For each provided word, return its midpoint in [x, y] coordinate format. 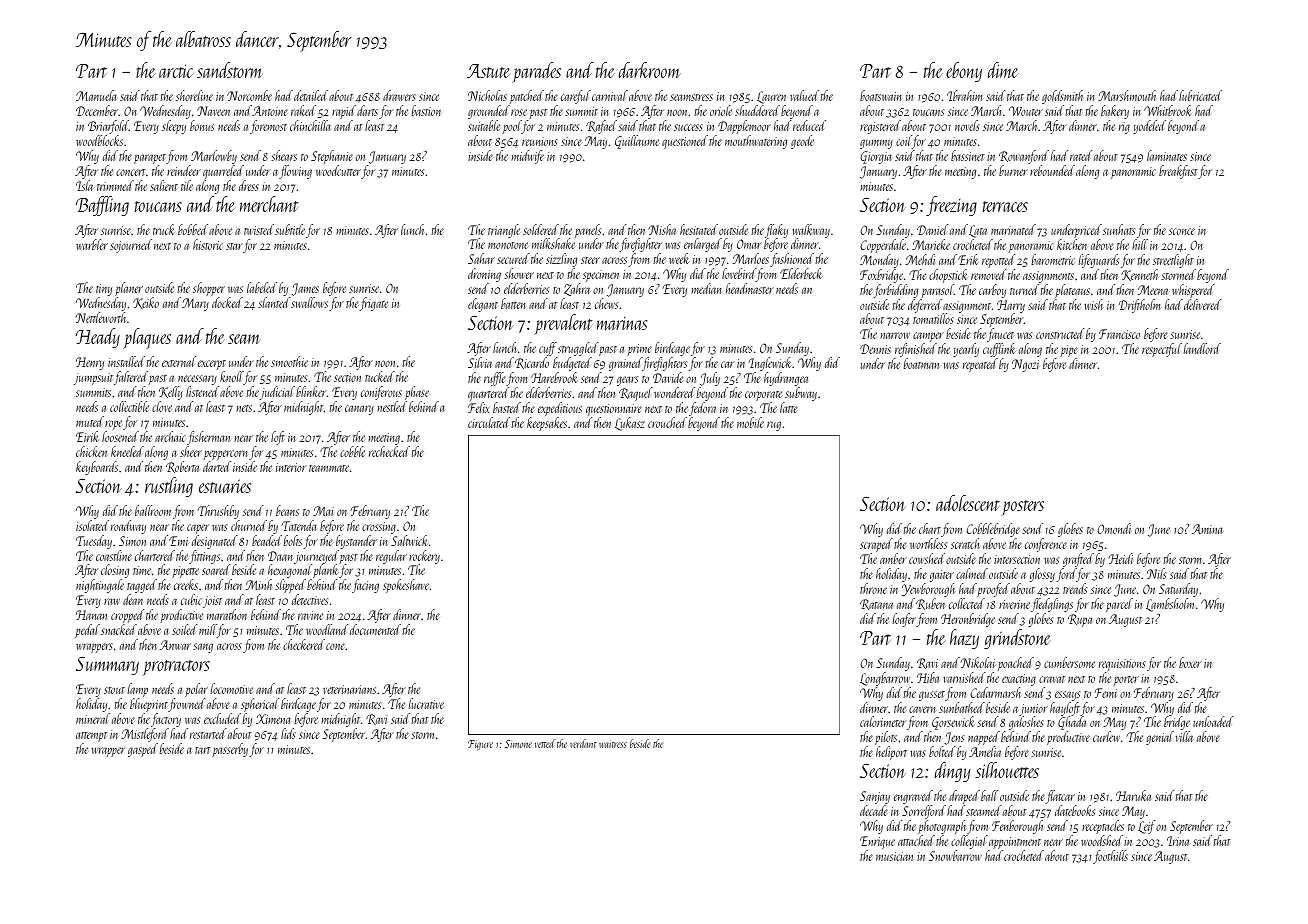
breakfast [1178, 172]
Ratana [876, 604]
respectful [1162, 350]
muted [90, 421]
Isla [84, 185]
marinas [622, 323]
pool [512, 127]
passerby [230, 750]
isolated [92, 525]
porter [1126, 681]
